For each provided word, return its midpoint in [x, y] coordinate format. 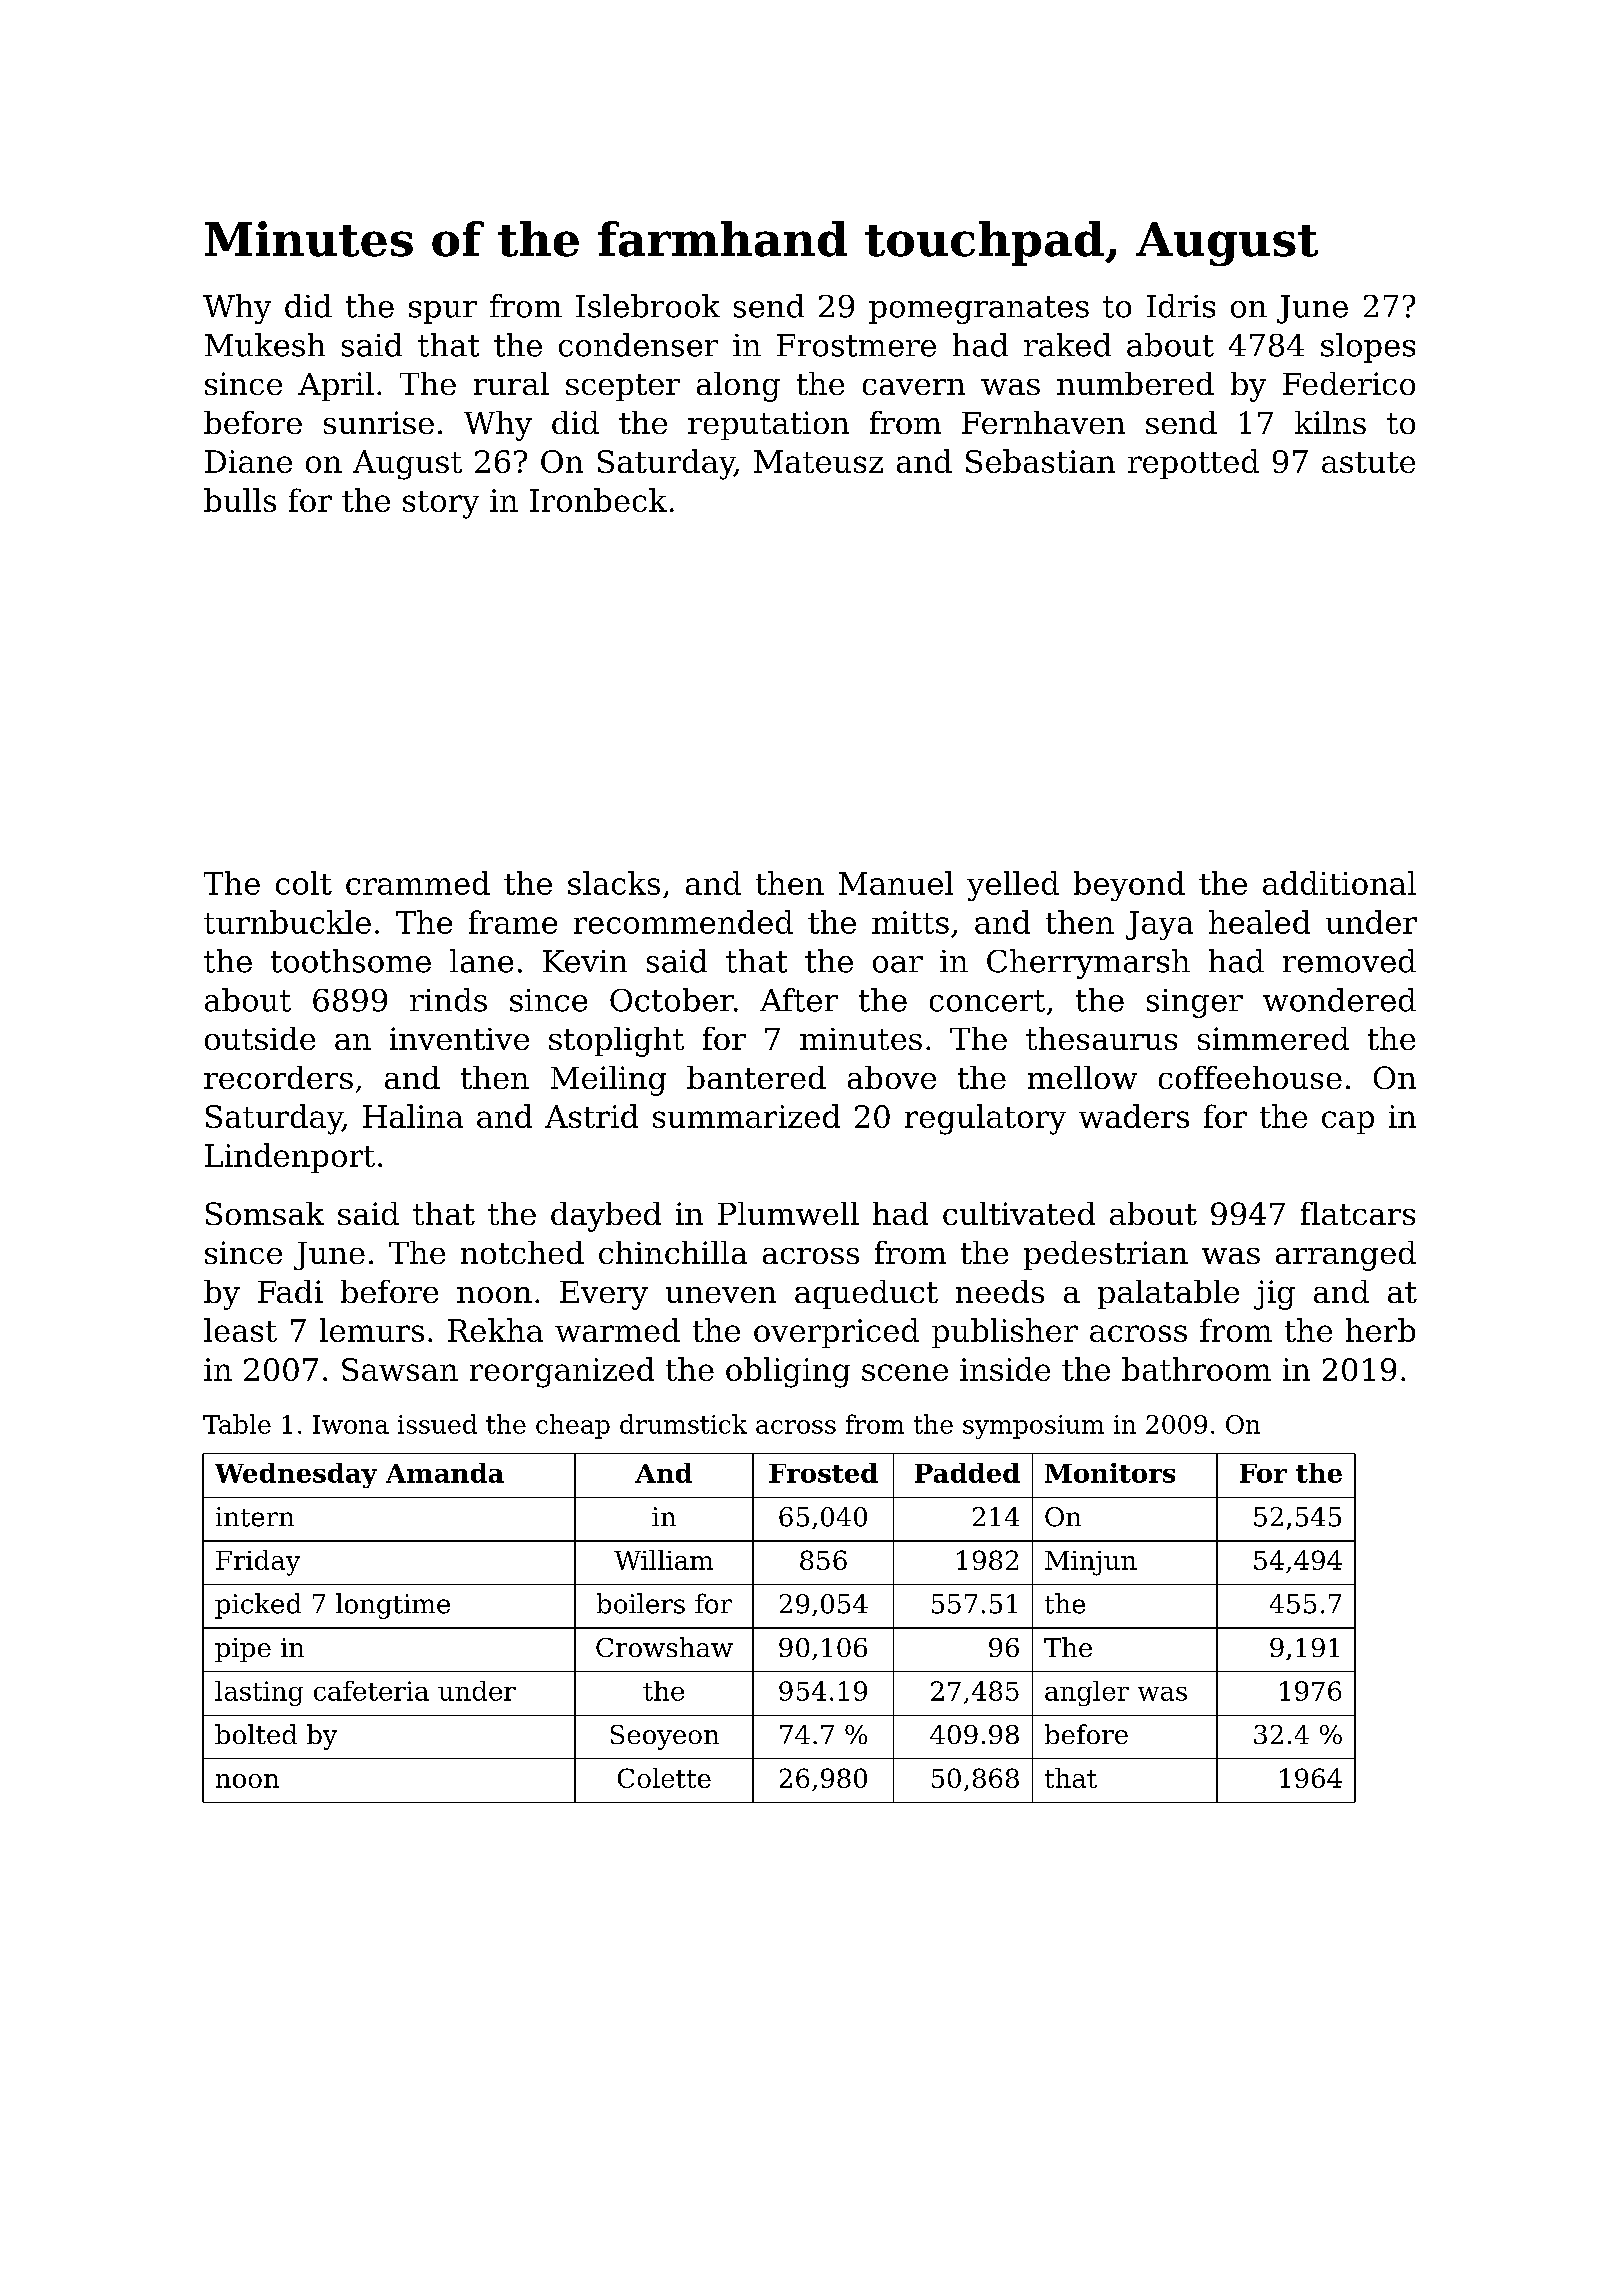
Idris [1181, 306]
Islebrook [648, 306]
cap [1348, 1122]
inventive [459, 1038]
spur [443, 312]
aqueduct [866, 1294]
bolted [256, 1734]
